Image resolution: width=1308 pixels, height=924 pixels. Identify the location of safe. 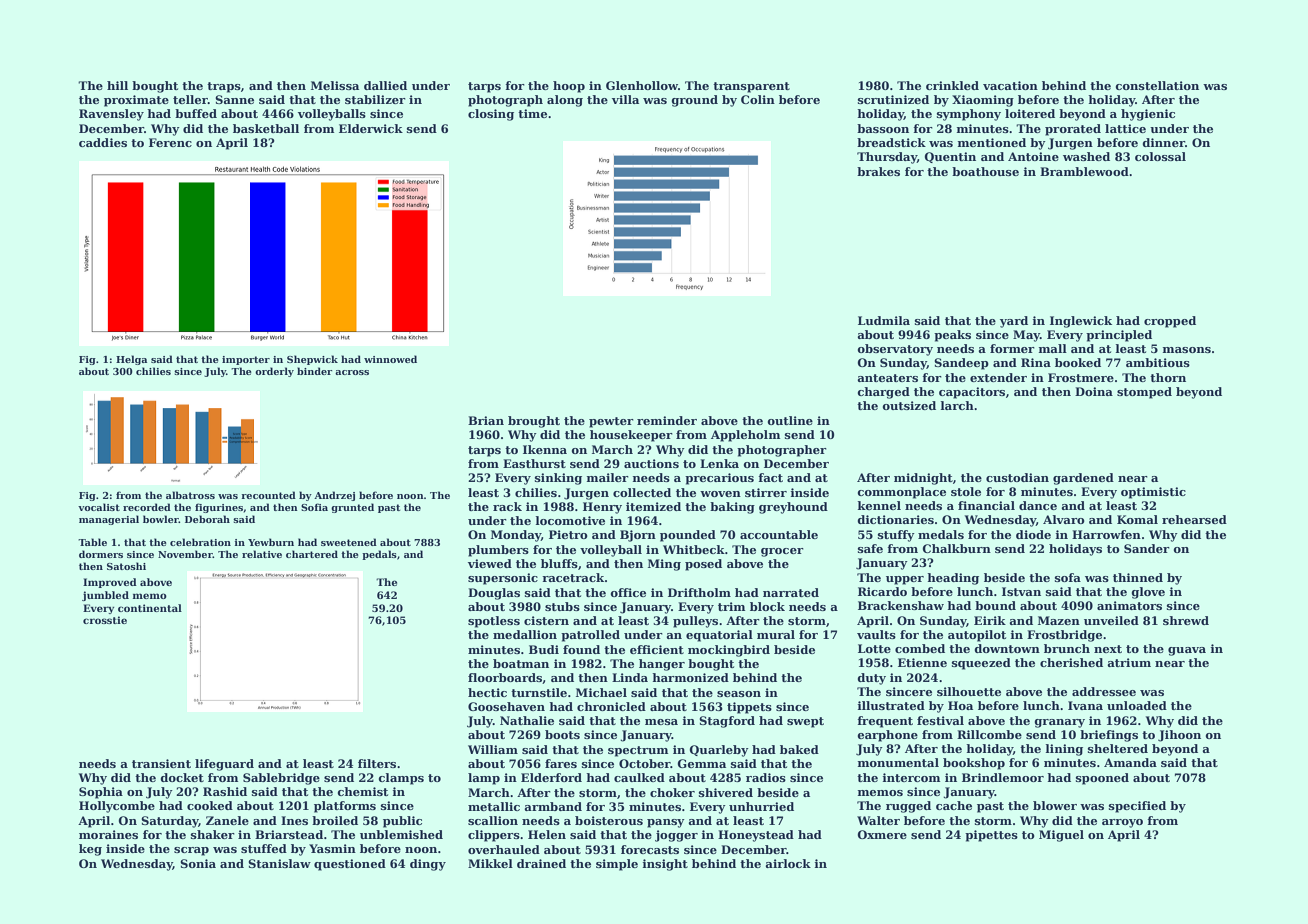
(870, 548).
